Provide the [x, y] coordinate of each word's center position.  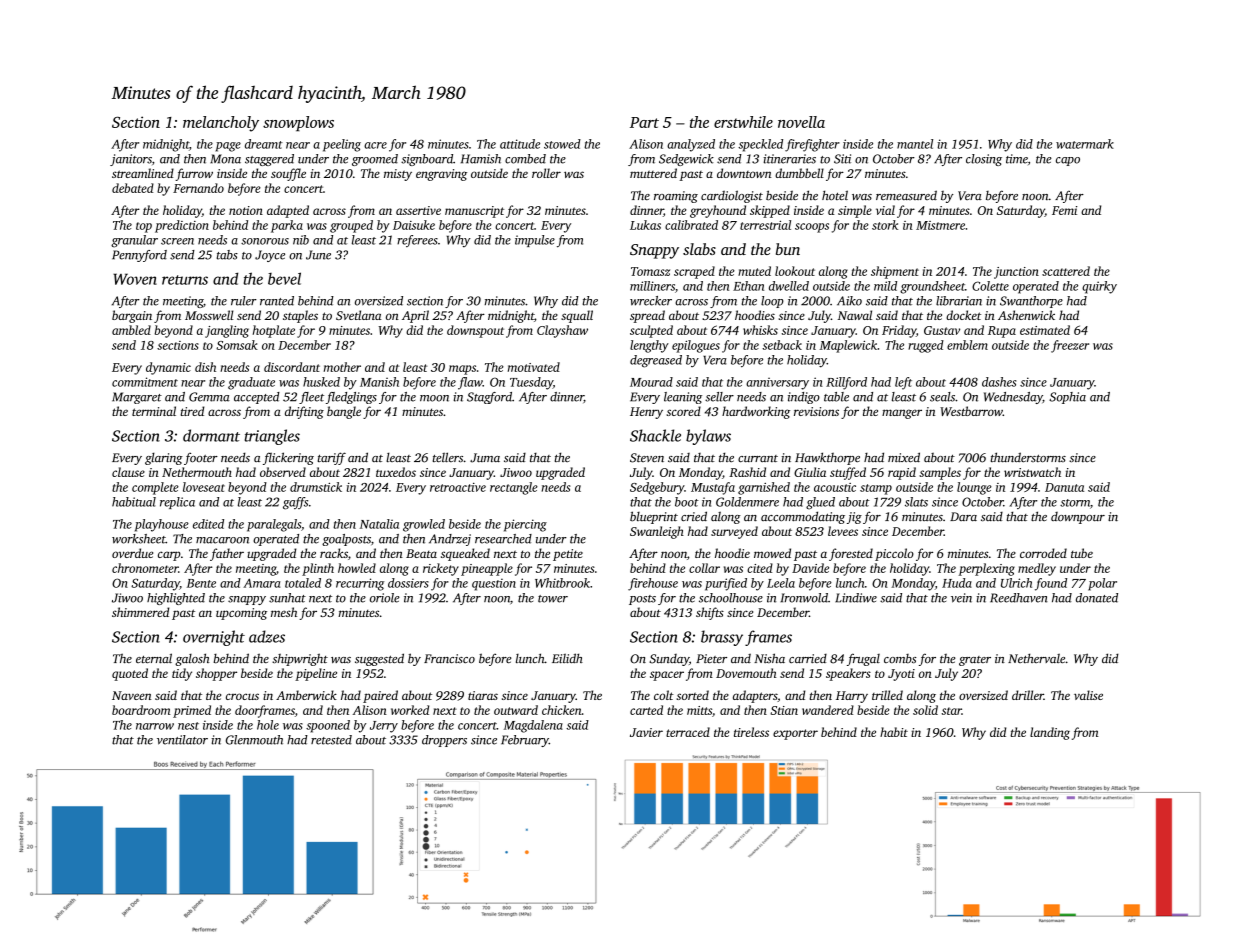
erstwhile [743, 122]
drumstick [316, 487]
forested [851, 554]
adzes [267, 636]
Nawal [855, 315]
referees [417, 241]
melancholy [221, 124]
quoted [130, 674]
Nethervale [1036, 658]
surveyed [734, 532]
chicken [562, 710]
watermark [1085, 144]
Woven [135, 279]
